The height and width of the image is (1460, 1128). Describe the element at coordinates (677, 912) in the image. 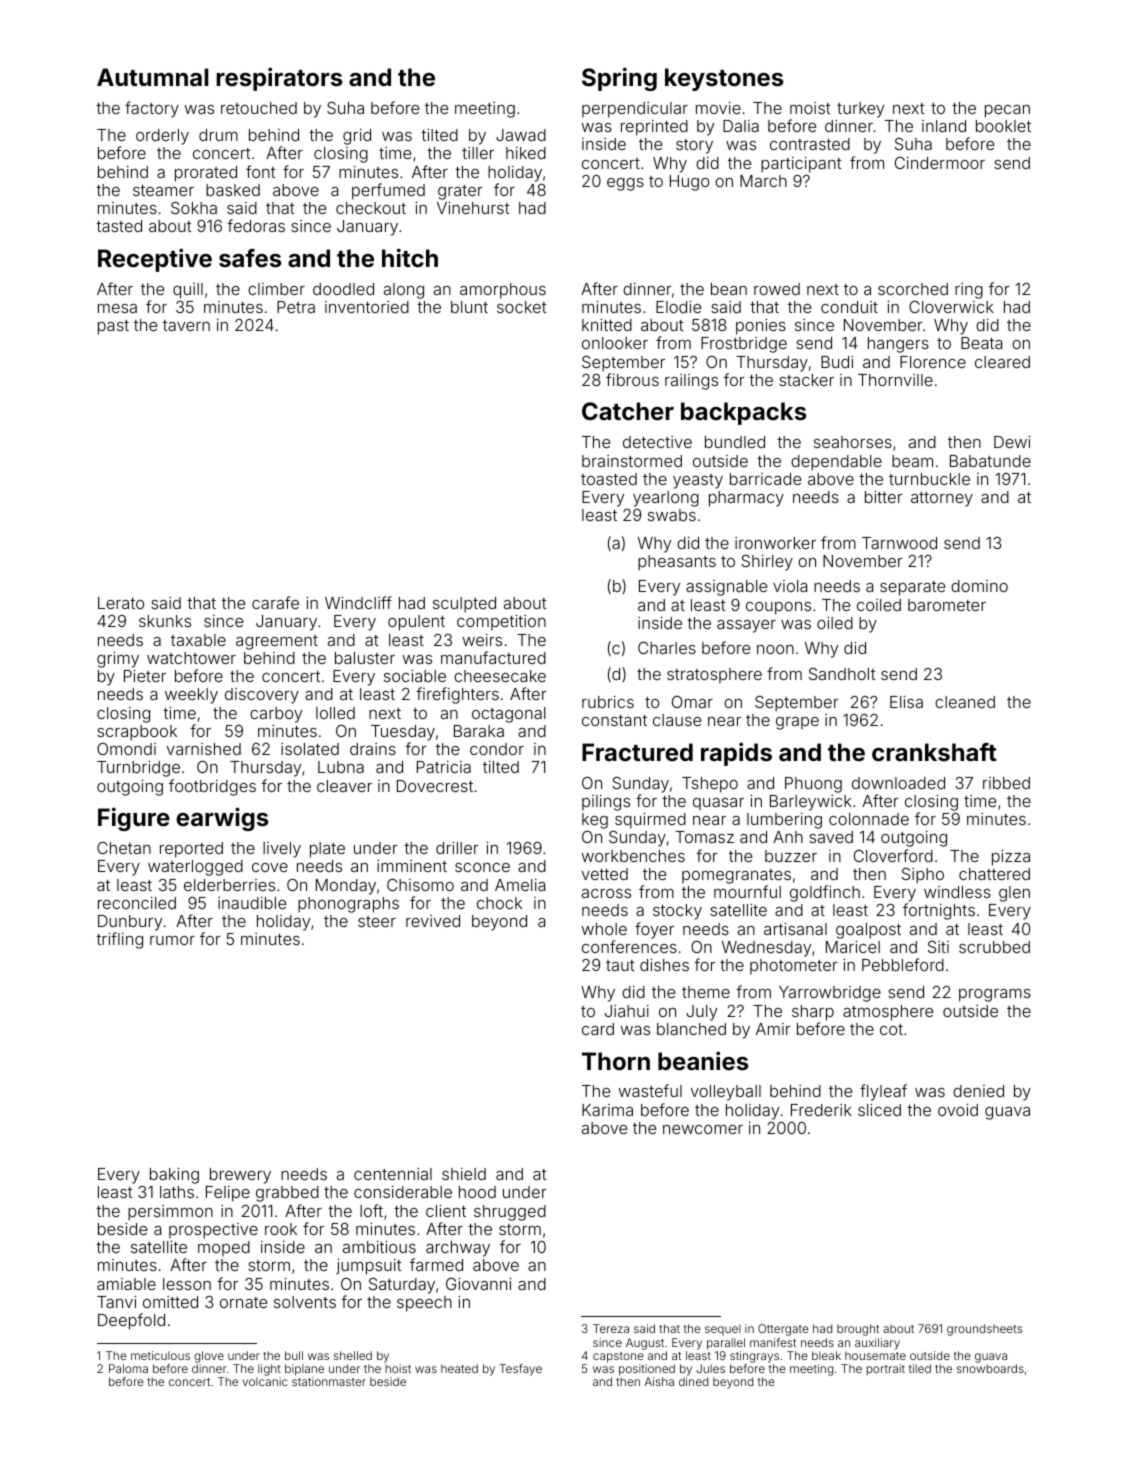

I see `stocky` at that location.
